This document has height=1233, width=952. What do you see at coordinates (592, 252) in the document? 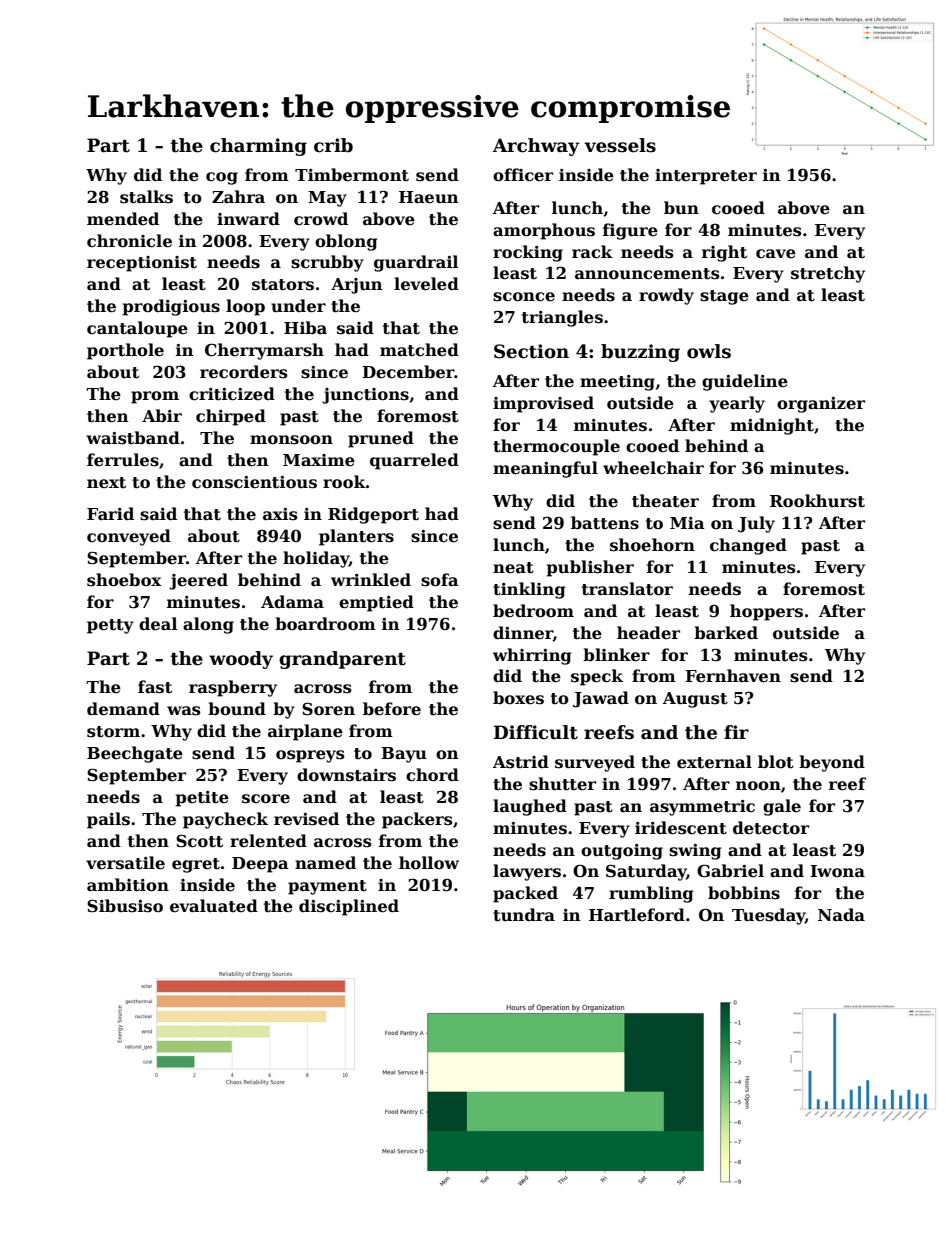
I see `rack` at bounding box center [592, 252].
